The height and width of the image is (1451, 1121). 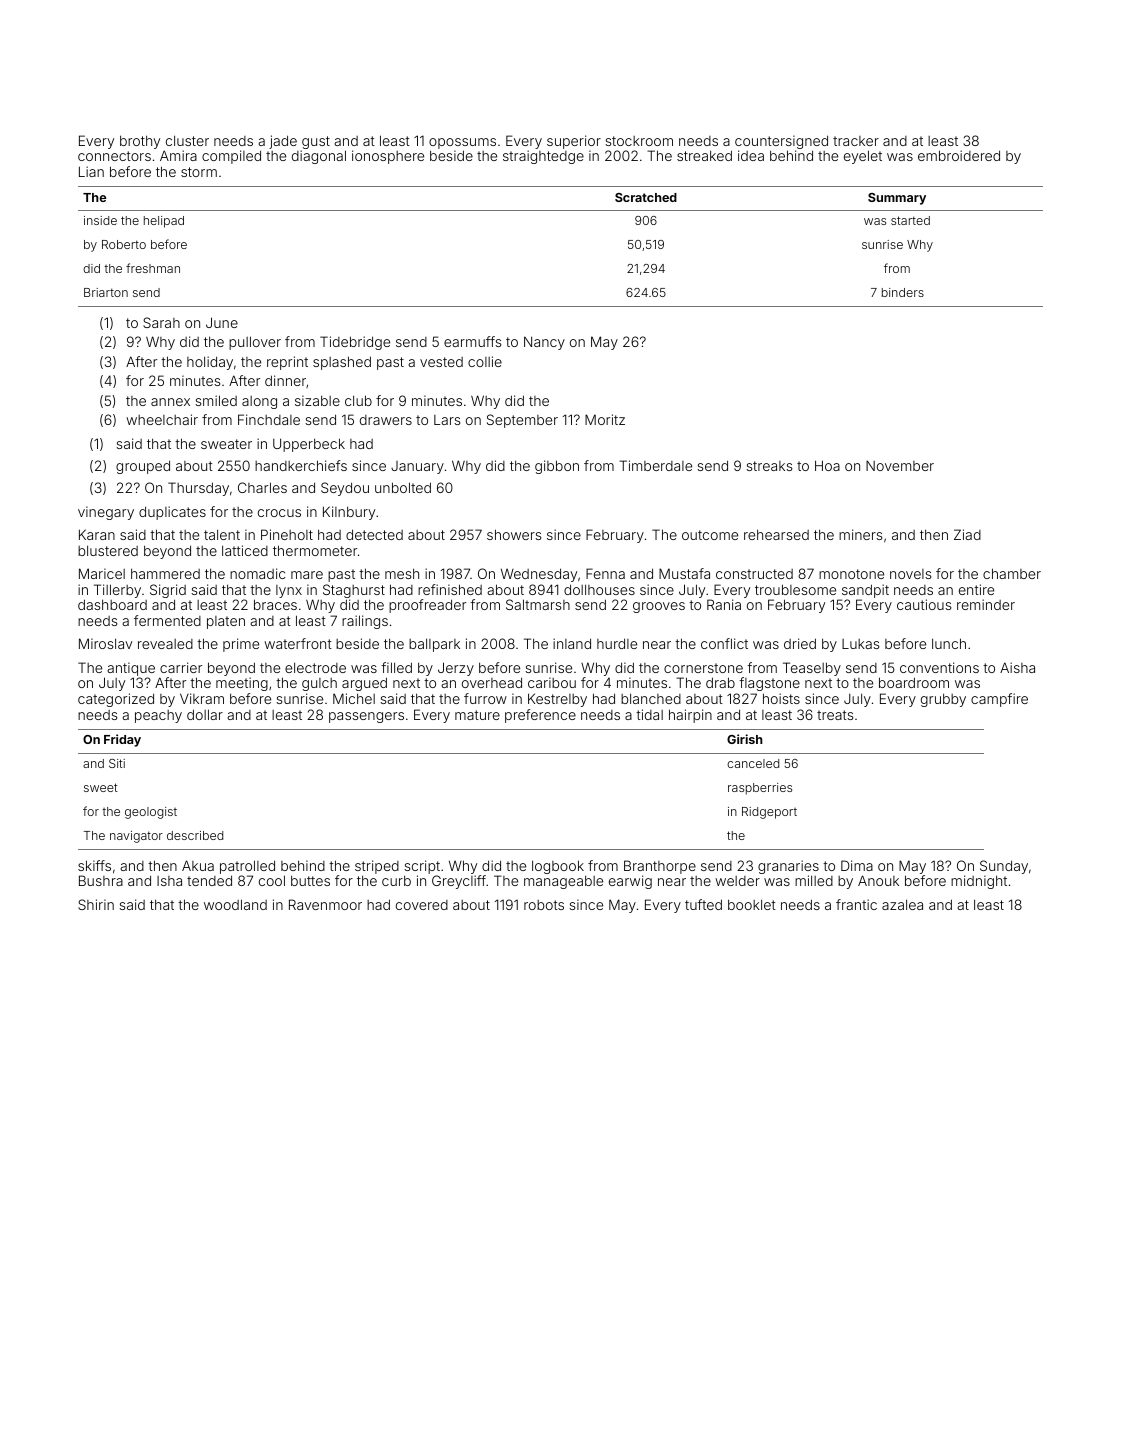 I want to click on midnight, so click(x=979, y=882).
